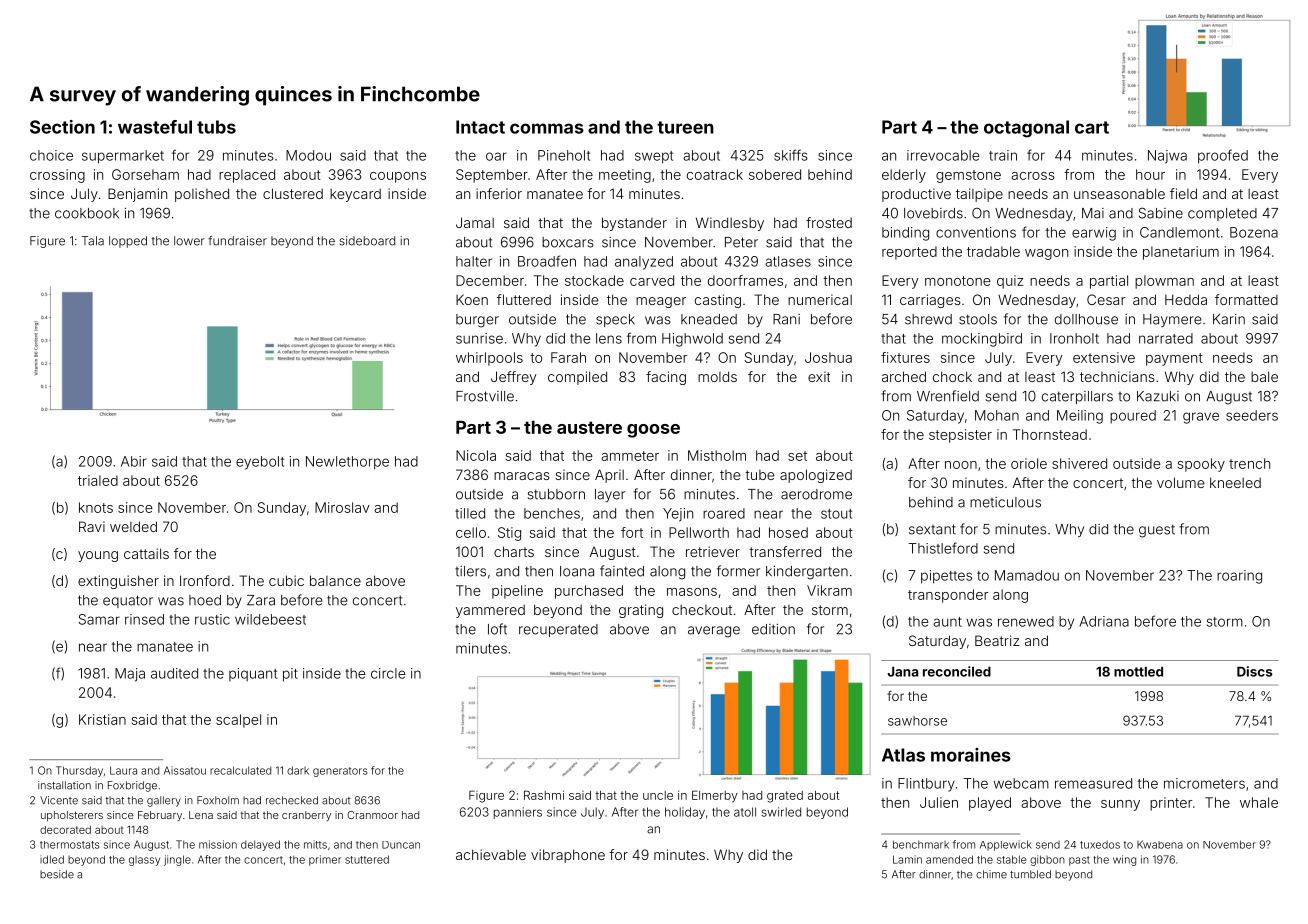  What do you see at coordinates (907, 859) in the screenshot?
I see `Lamin` at bounding box center [907, 859].
